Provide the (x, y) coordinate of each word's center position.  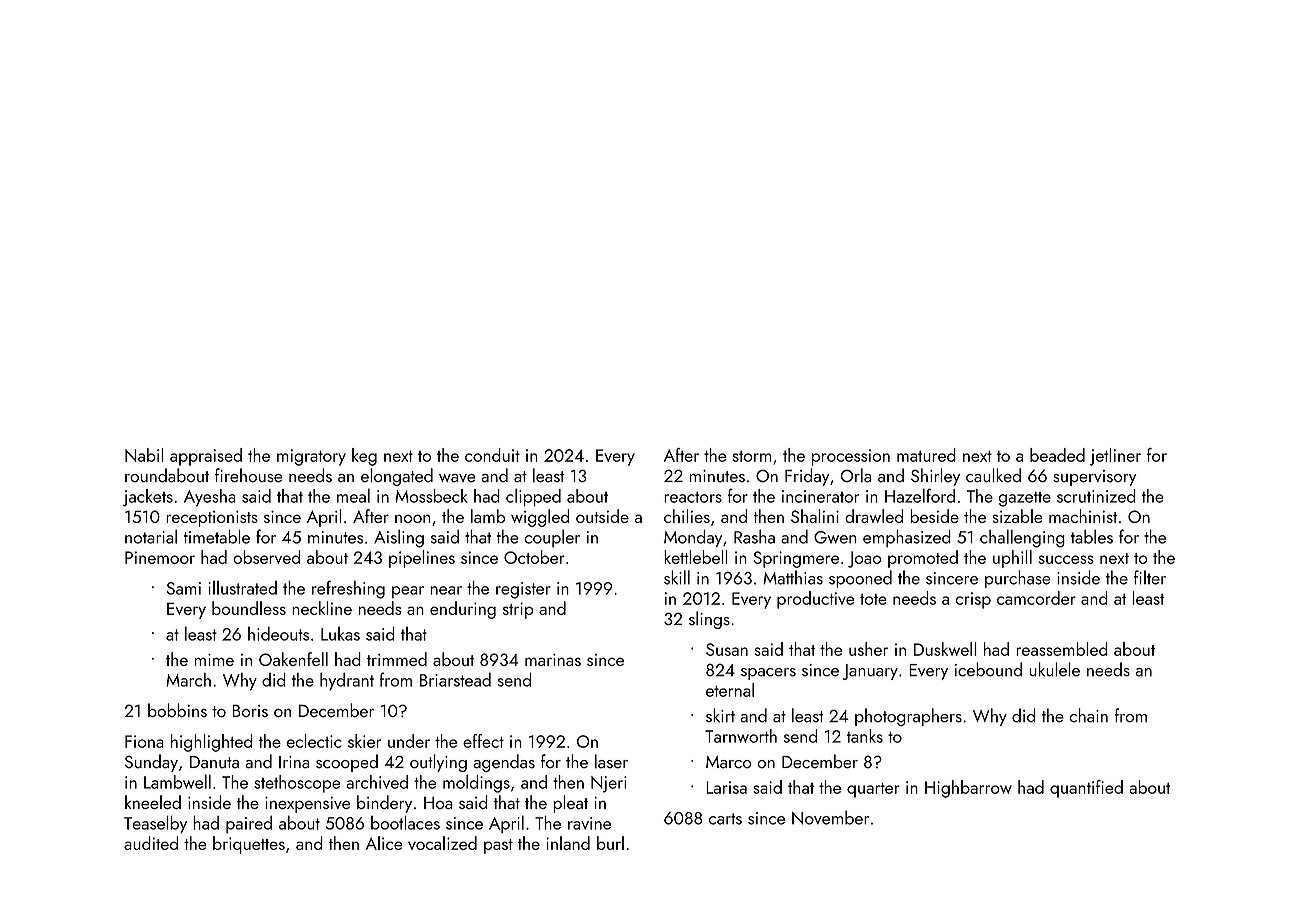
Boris (250, 710)
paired (249, 824)
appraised (206, 457)
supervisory (1094, 478)
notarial (151, 536)
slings (709, 620)
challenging (1022, 538)
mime (214, 660)
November (830, 817)
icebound (988, 669)
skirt (720, 715)
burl (610, 843)
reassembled (1062, 649)
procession (851, 457)
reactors (693, 497)
